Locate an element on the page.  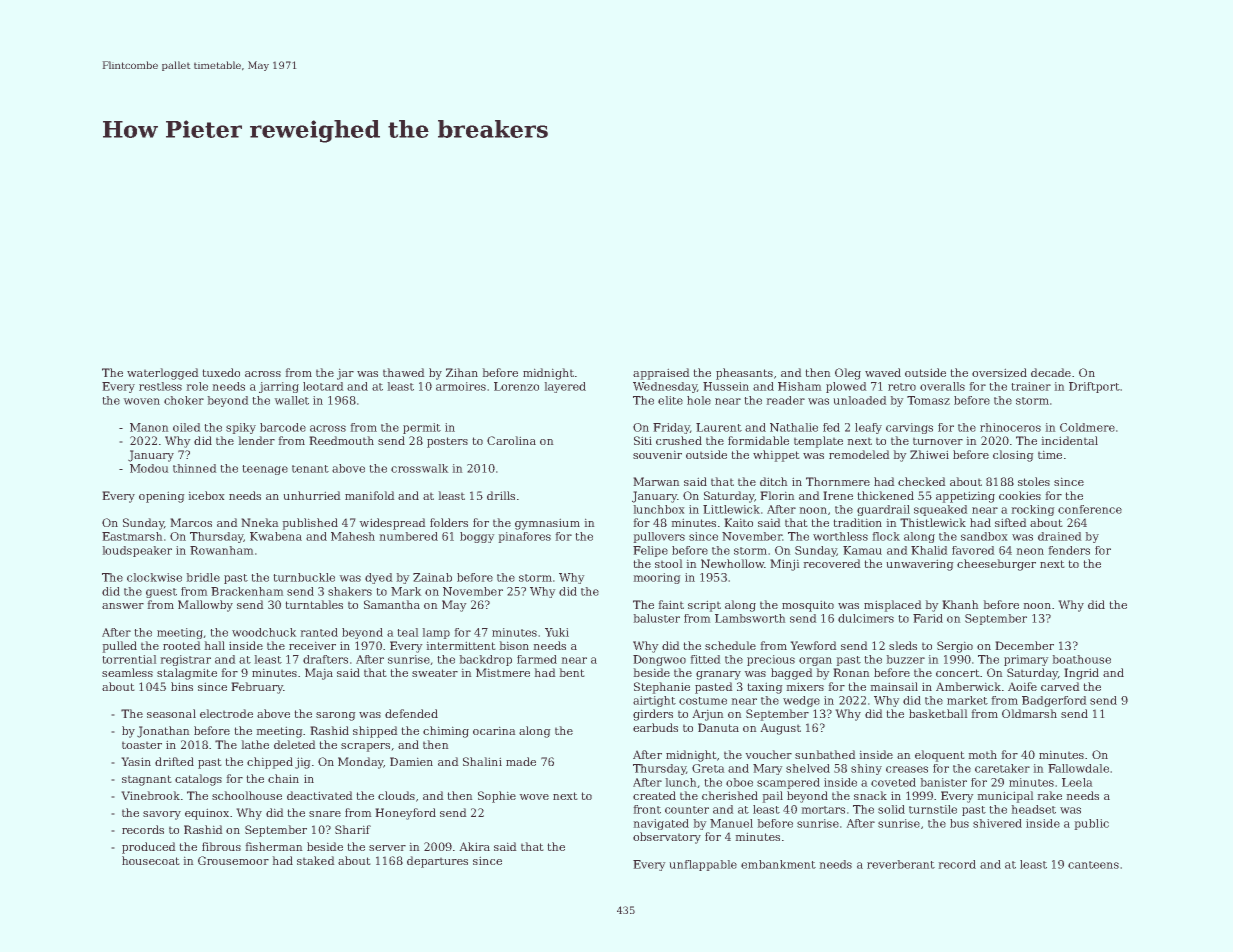
appetizing is located at coordinates (965, 497).
